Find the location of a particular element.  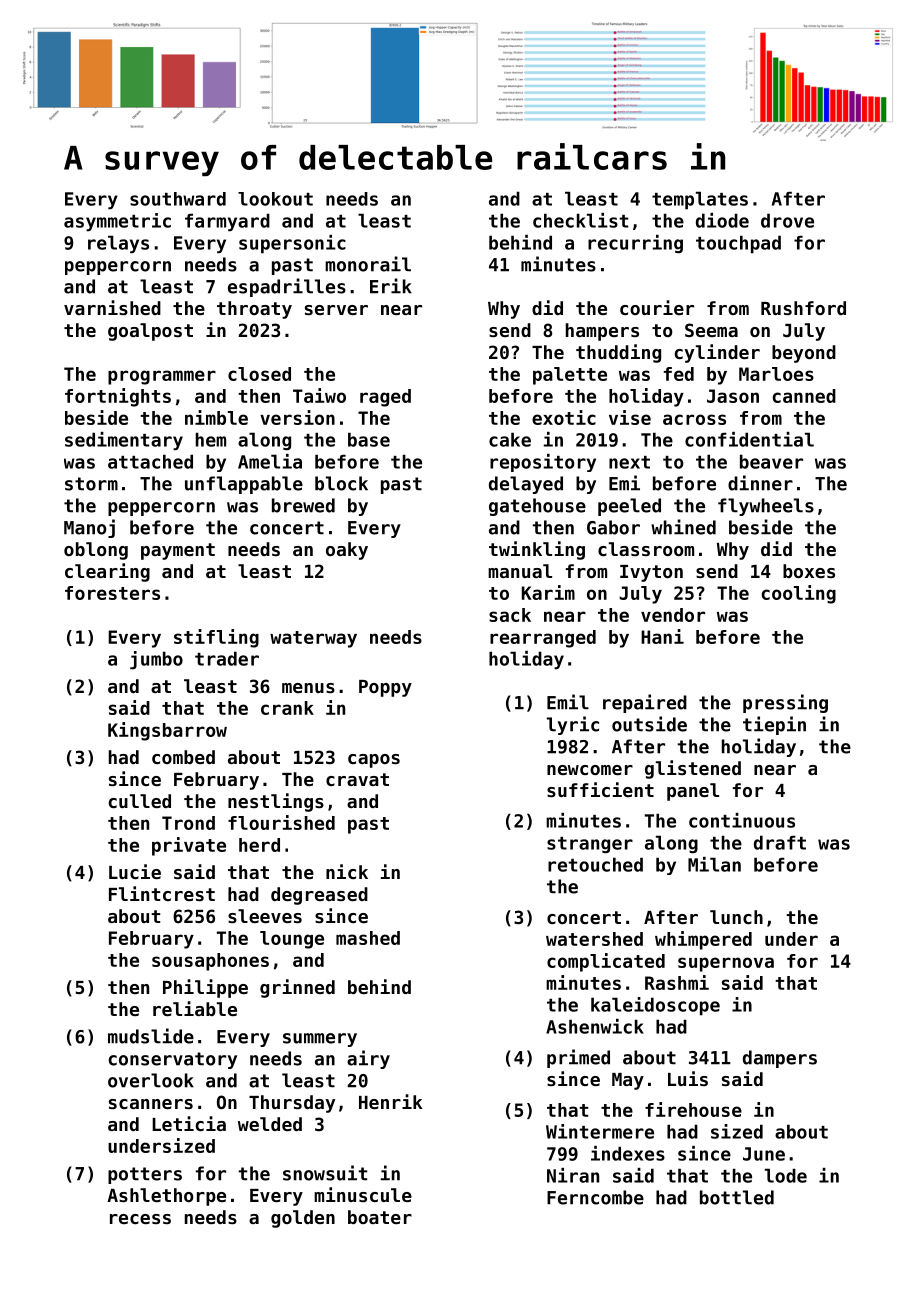

golden is located at coordinates (303, 1219).
